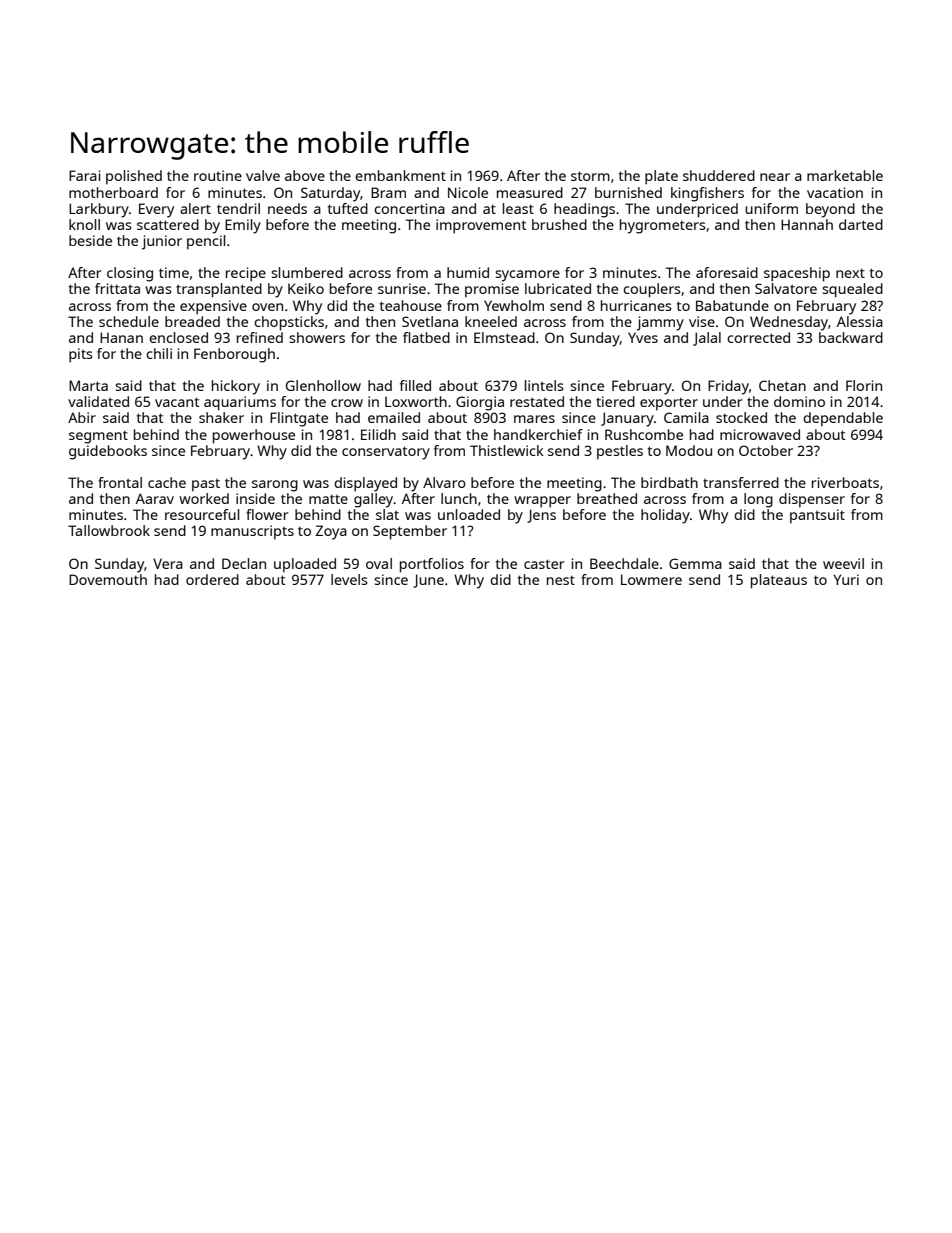 The image size is (952, 1233). I want to click on shuddered, so click(719, 175).
